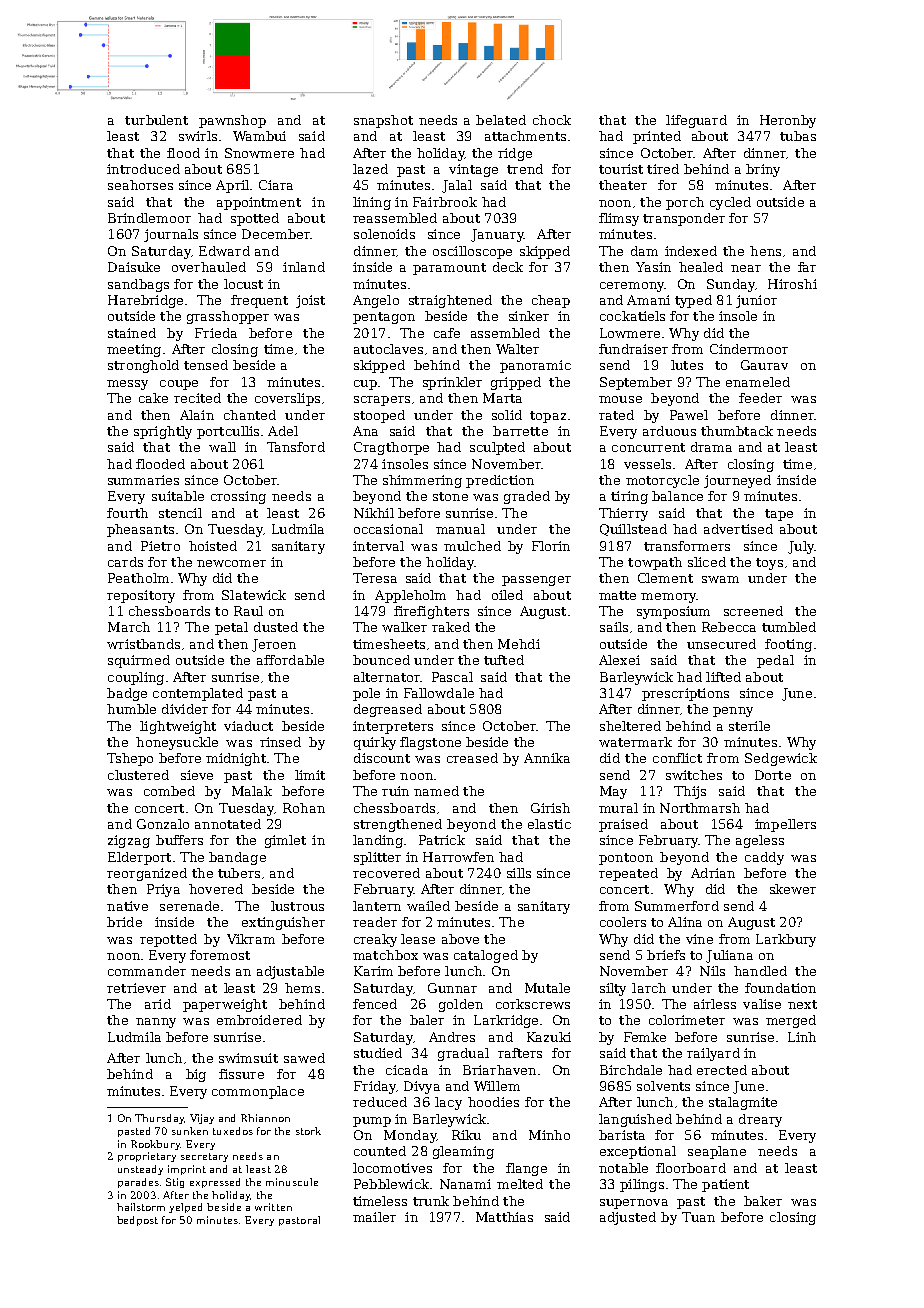 Image resolution: width=924 pixels, height=1308 pixels. What do you see at coordinates (746, 268) in the image?
I see `near` at bounding box center [746, 268].
